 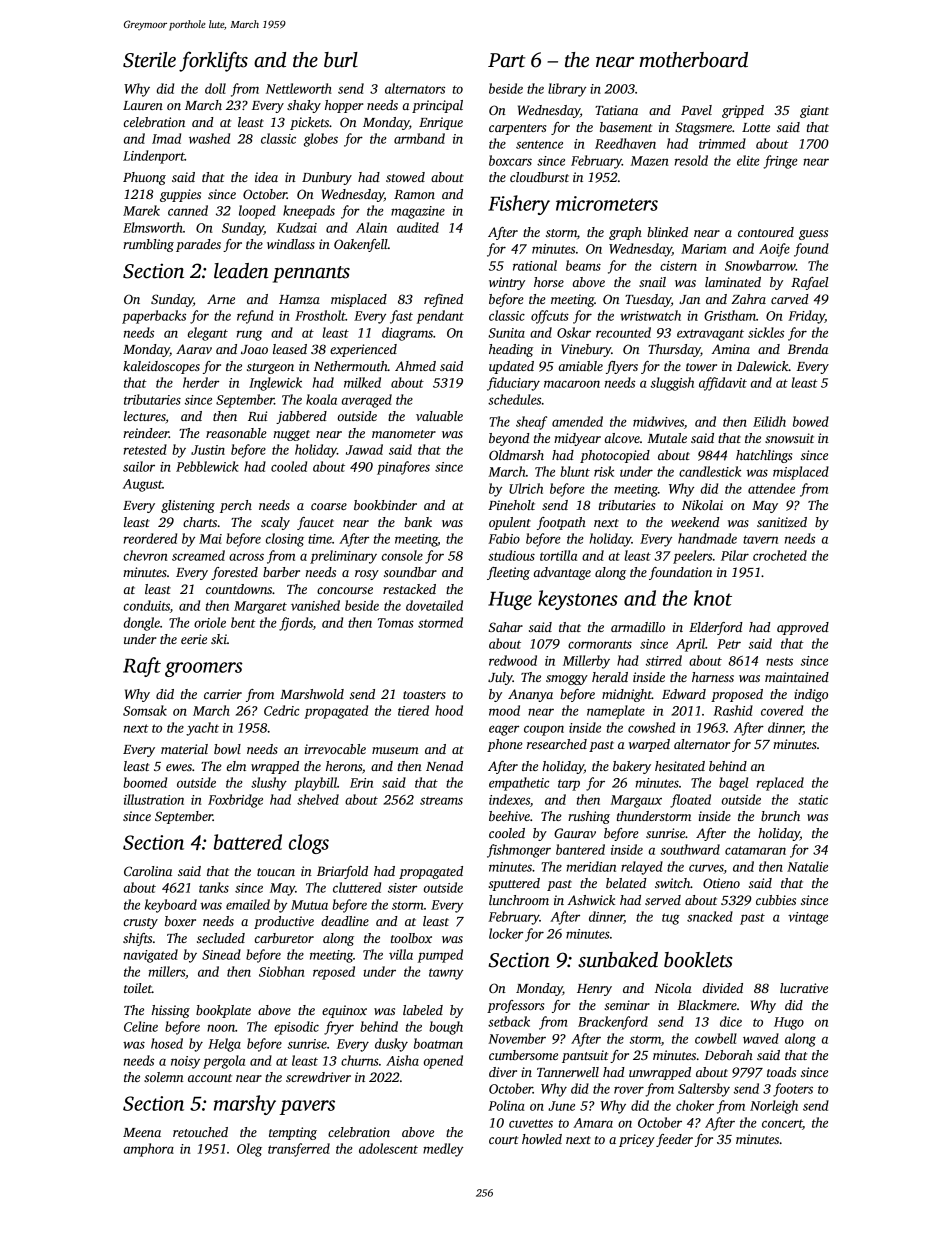 What do you see at coordinates (771, 488) in the screenshot?
I see `attendee` at bounding box center [771, 488].
